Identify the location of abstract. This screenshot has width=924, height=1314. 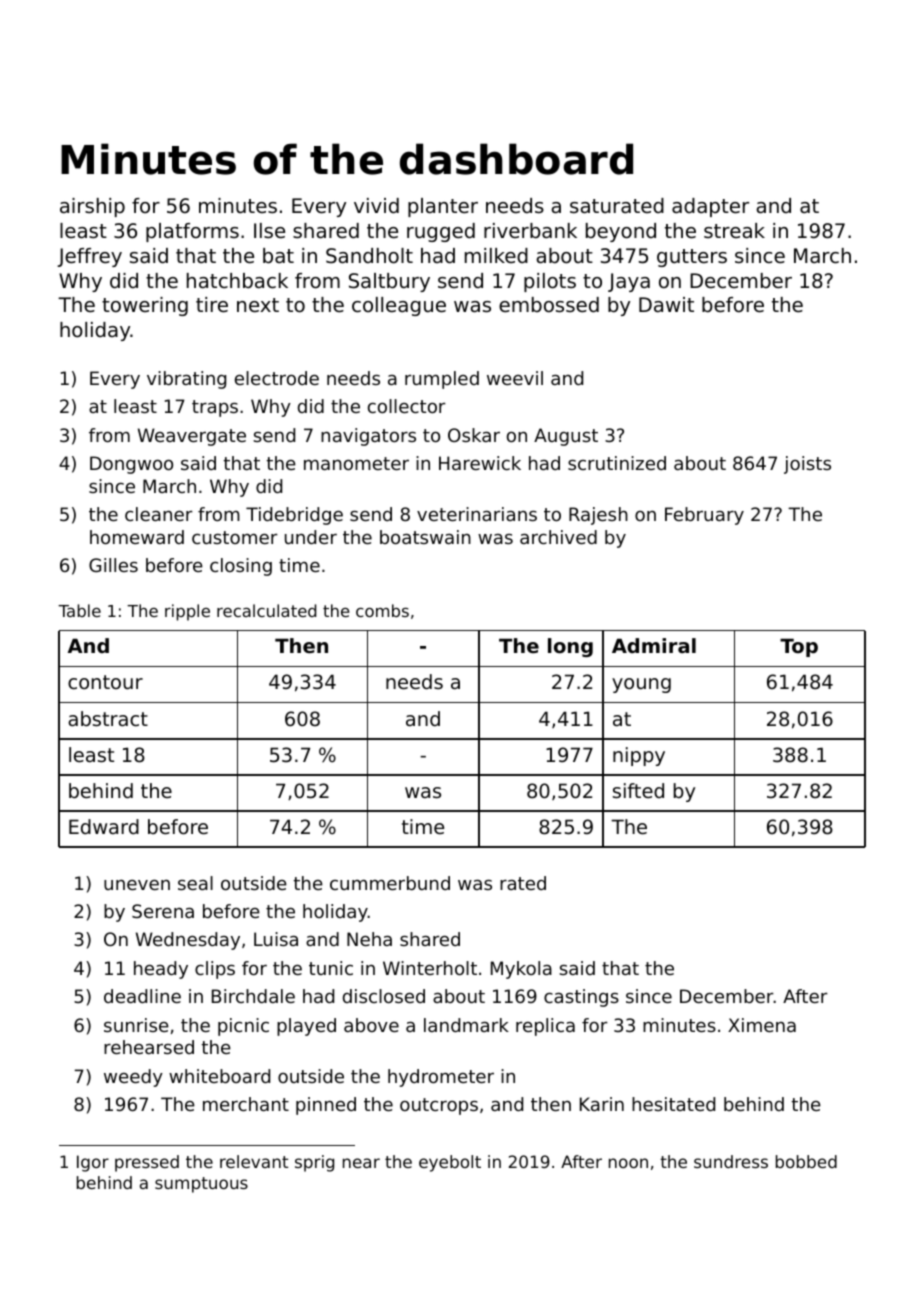
(108, 719).
